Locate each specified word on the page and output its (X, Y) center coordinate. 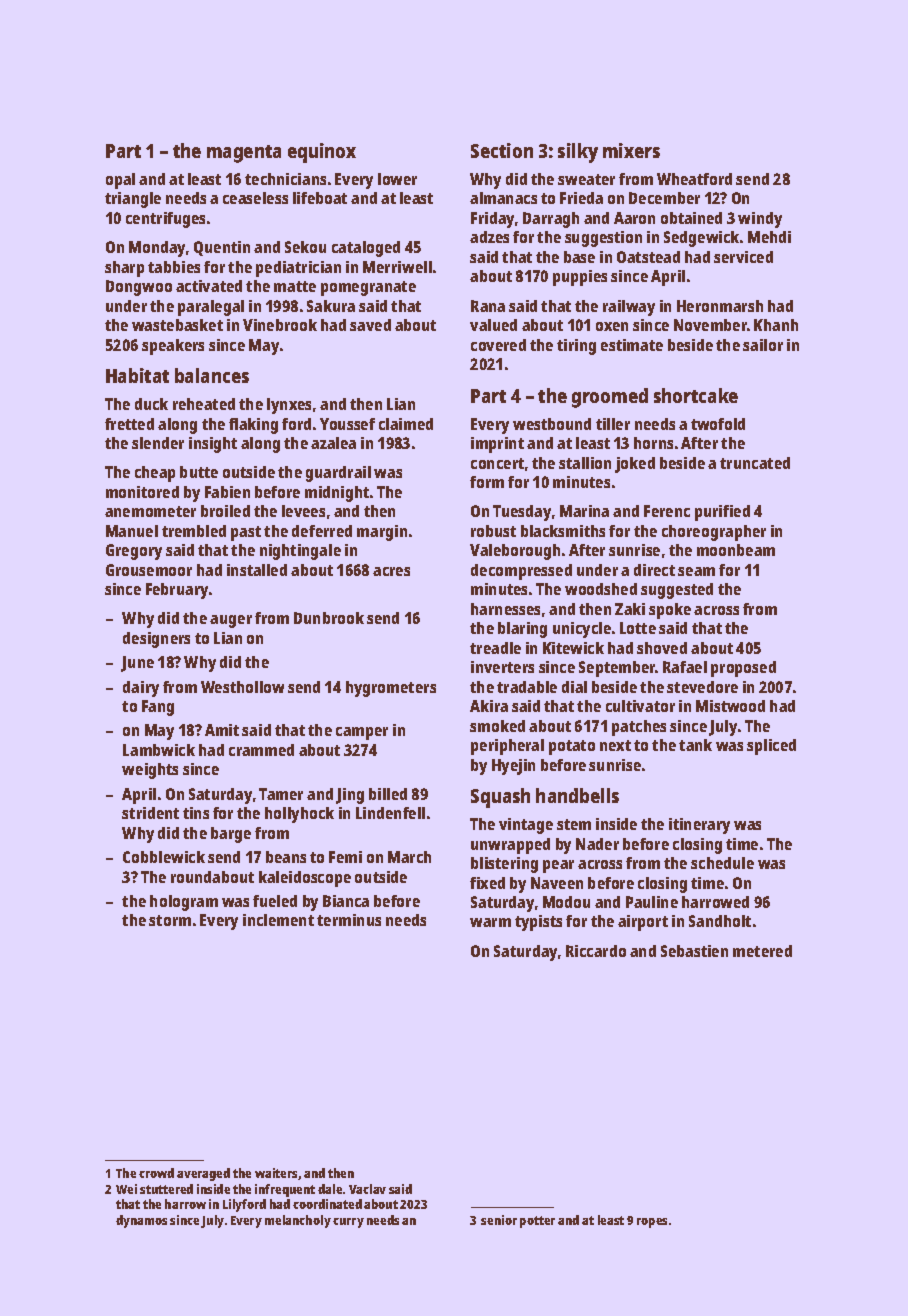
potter (537, 1222)
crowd (156, 1173)
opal (120, 181)
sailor (763, 345)
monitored (142, 492)
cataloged (366, 249)
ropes (652, 1223)
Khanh (776, 325)
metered (762, 951)
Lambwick (159, 750)
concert (497, 463)
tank (695, 745)
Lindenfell (390, 813)
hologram (184, 903)
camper (362, 733)
